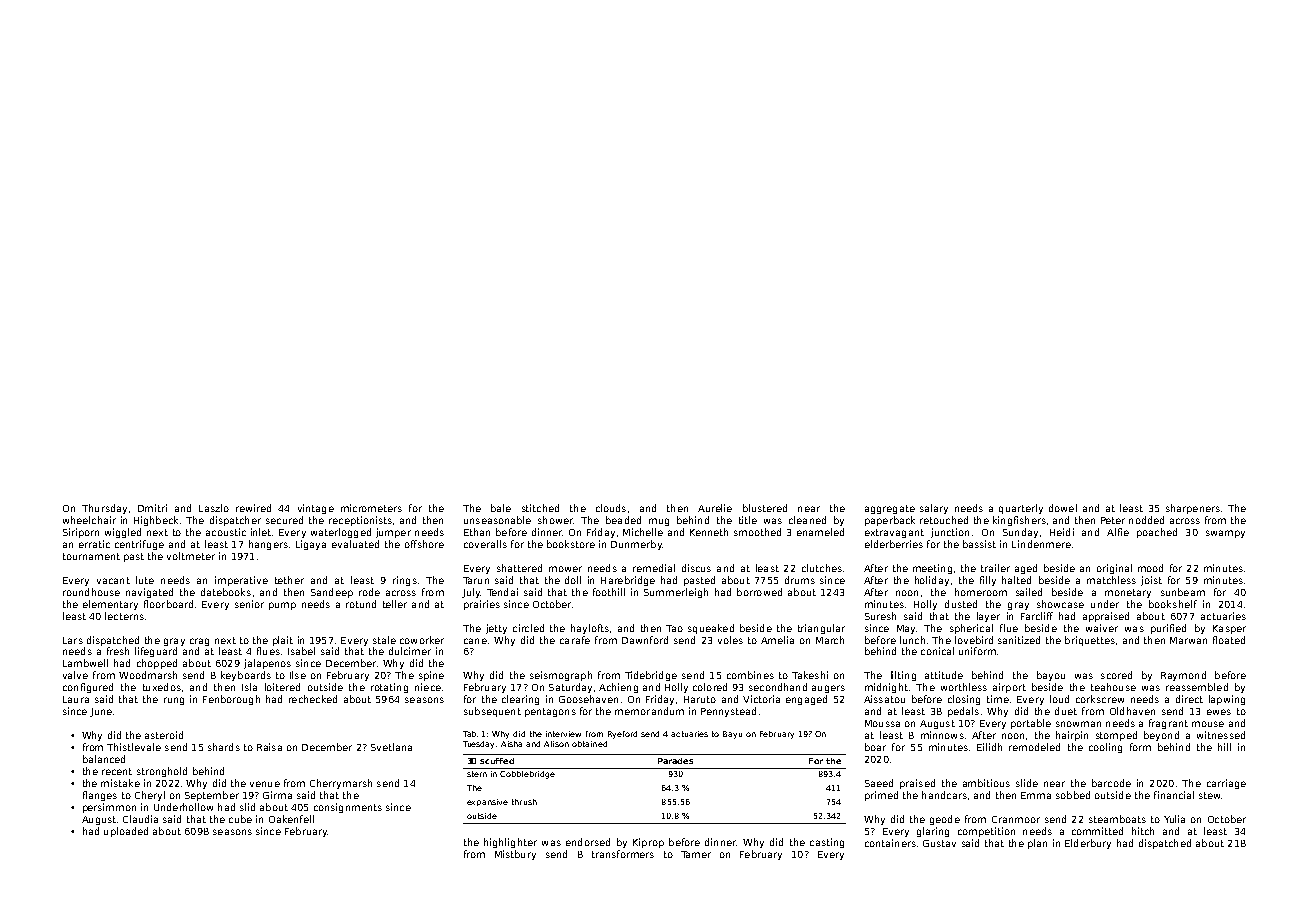 This image has height=924, width=1308. What do you see at coordinates (76, 699) in the image?
I see `Laura` at bounding box center [76, 699].
